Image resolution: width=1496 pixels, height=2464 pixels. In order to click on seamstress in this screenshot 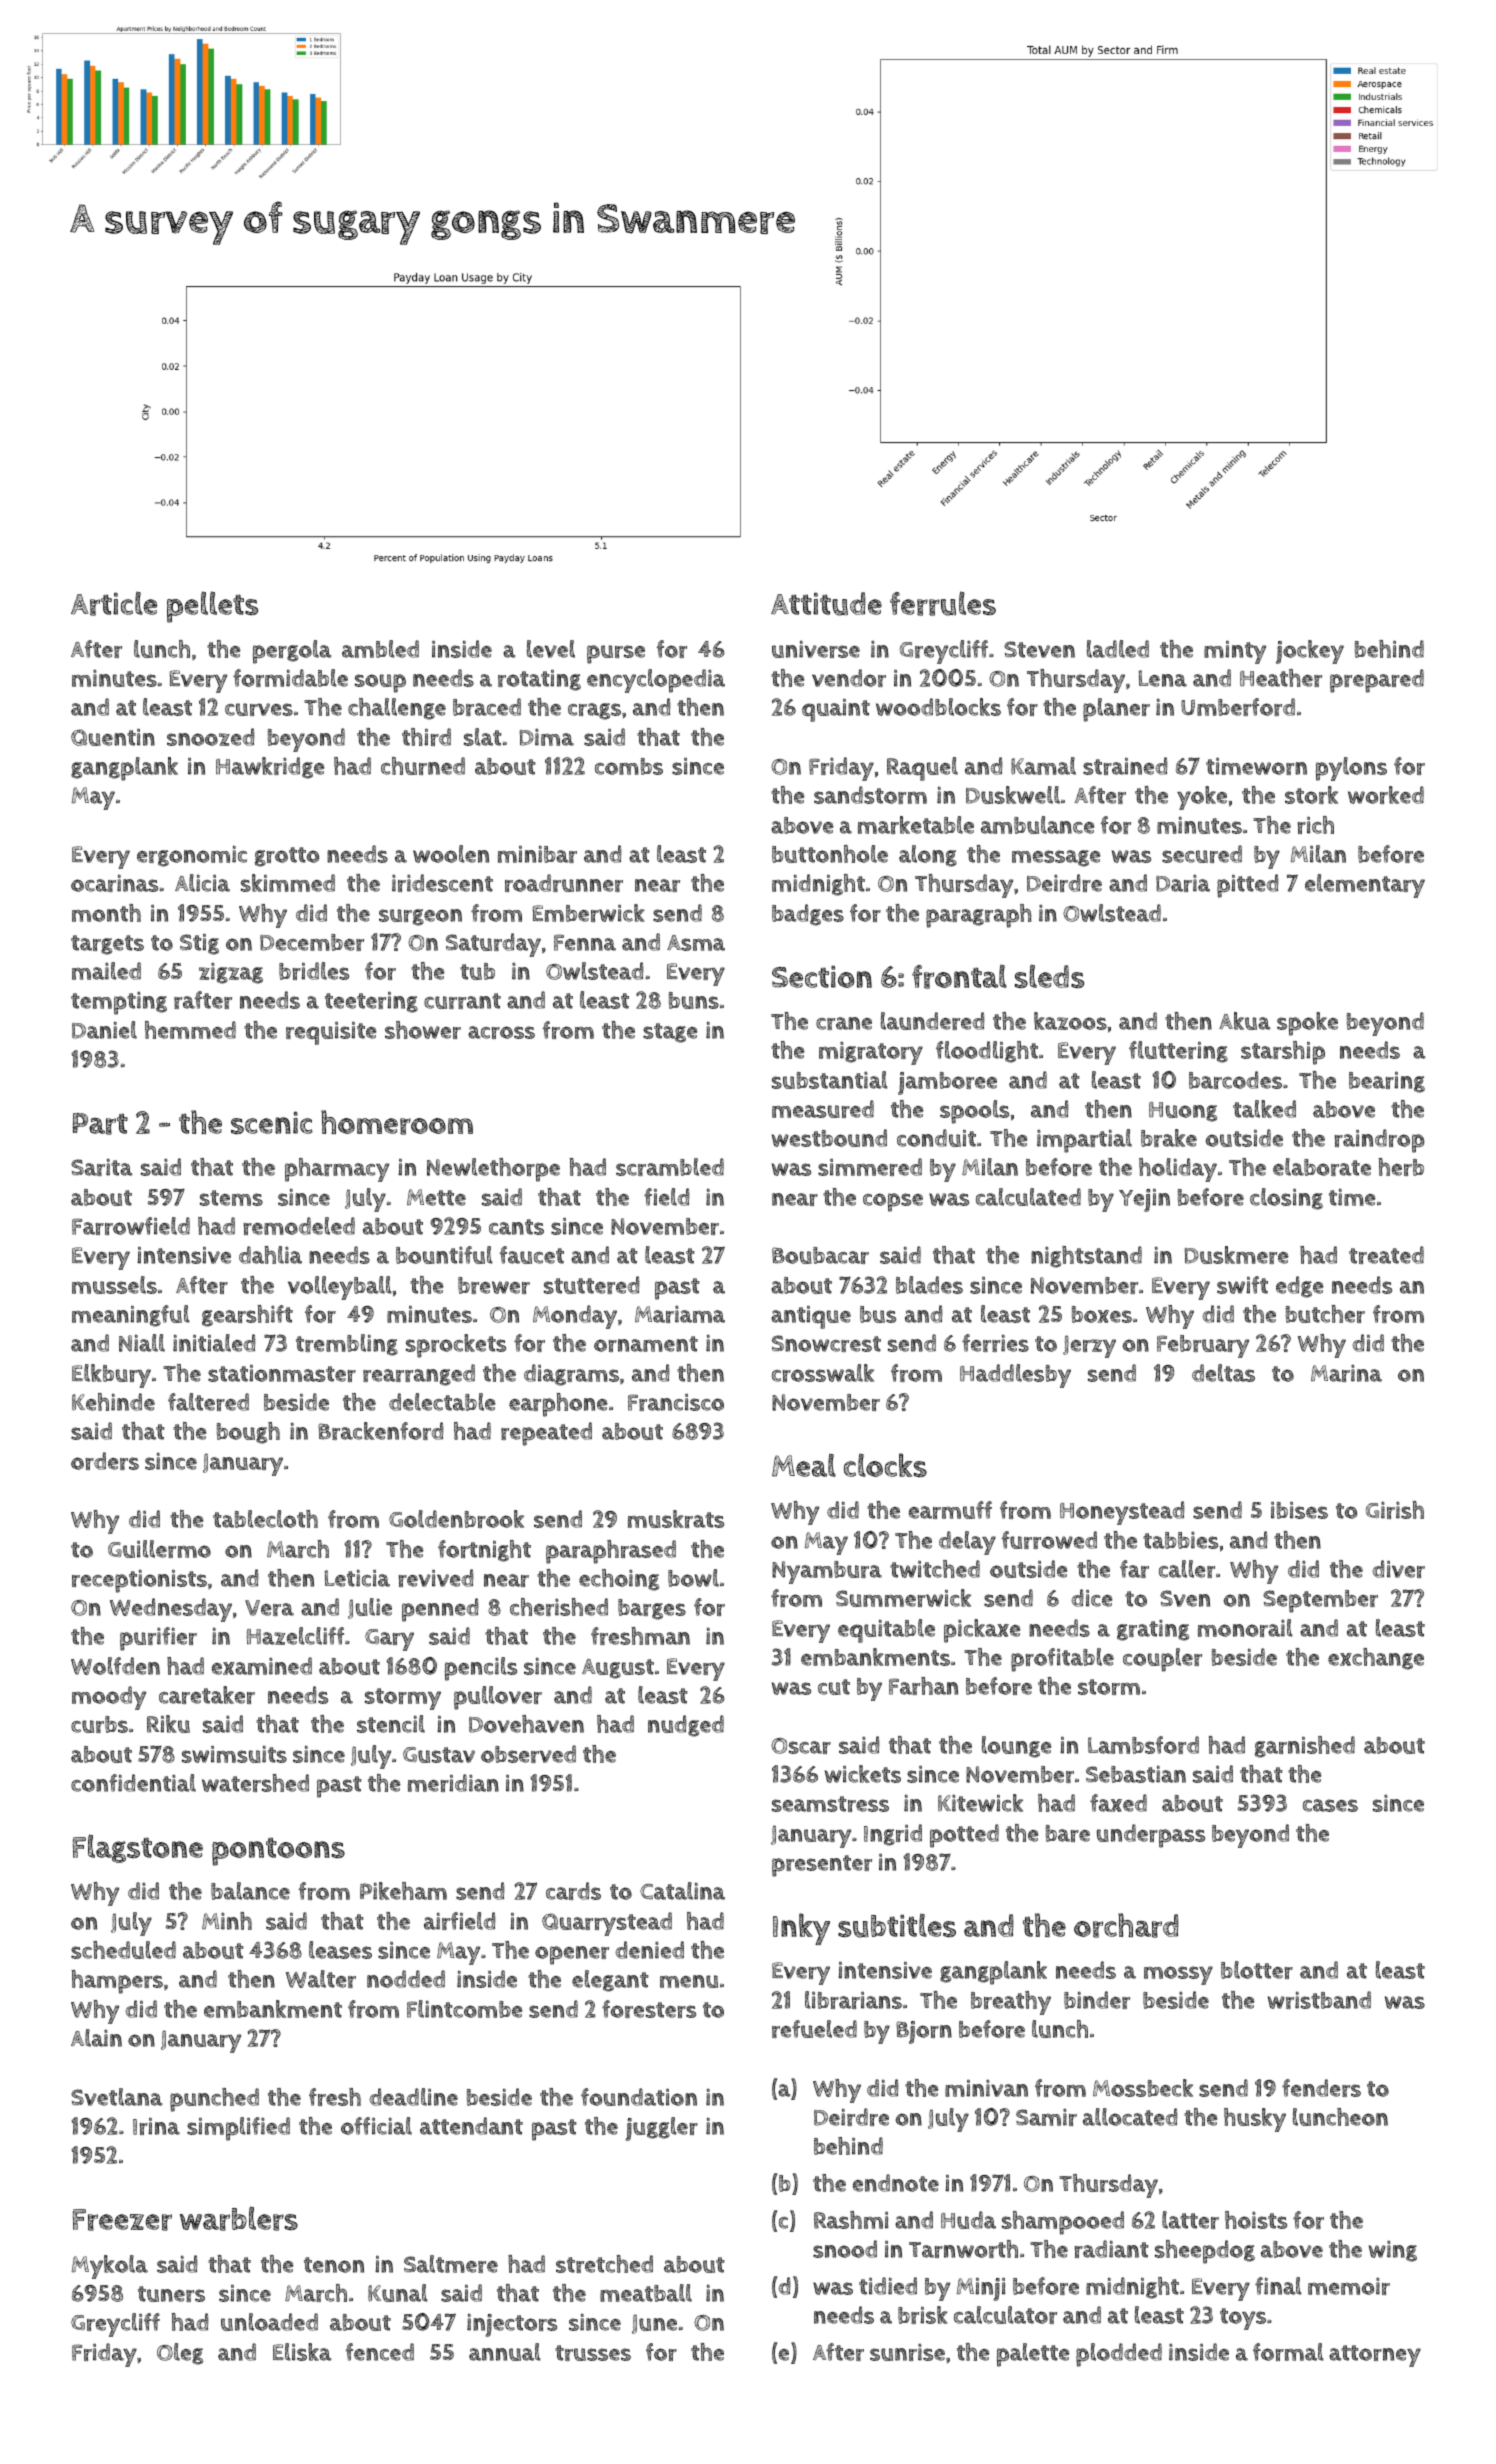, I will do `click(830, 1804)`.
